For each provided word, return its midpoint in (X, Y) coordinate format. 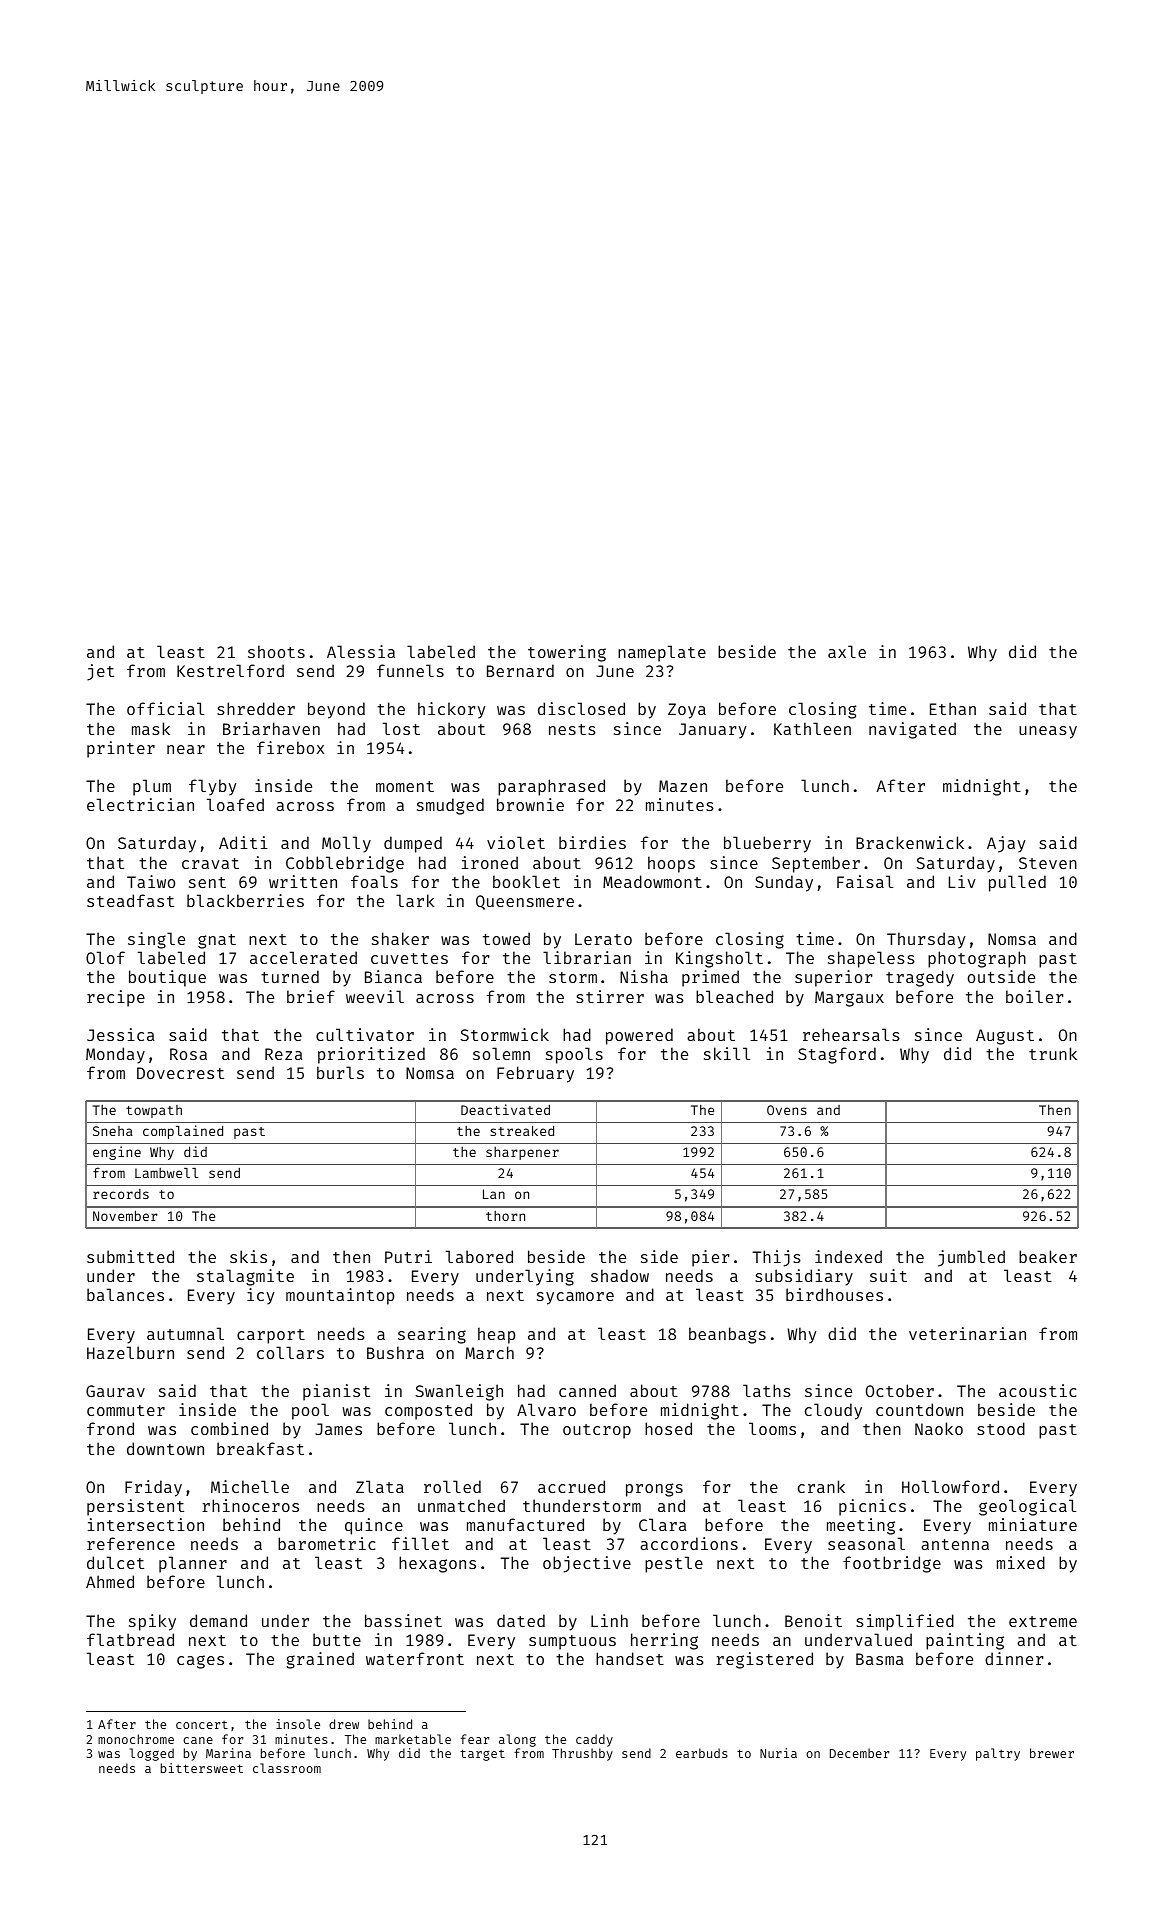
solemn (501, 1053)
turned (290, 976)
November (125, 1215)
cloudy (833, 1411)
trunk (1053, 1053)
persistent (135, 1507)
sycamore (575, 1298)
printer (121, 749)
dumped (413, 844)
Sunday (784, 883)
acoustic (1038, 1390)
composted (428, 1411)
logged (152, 1754)
